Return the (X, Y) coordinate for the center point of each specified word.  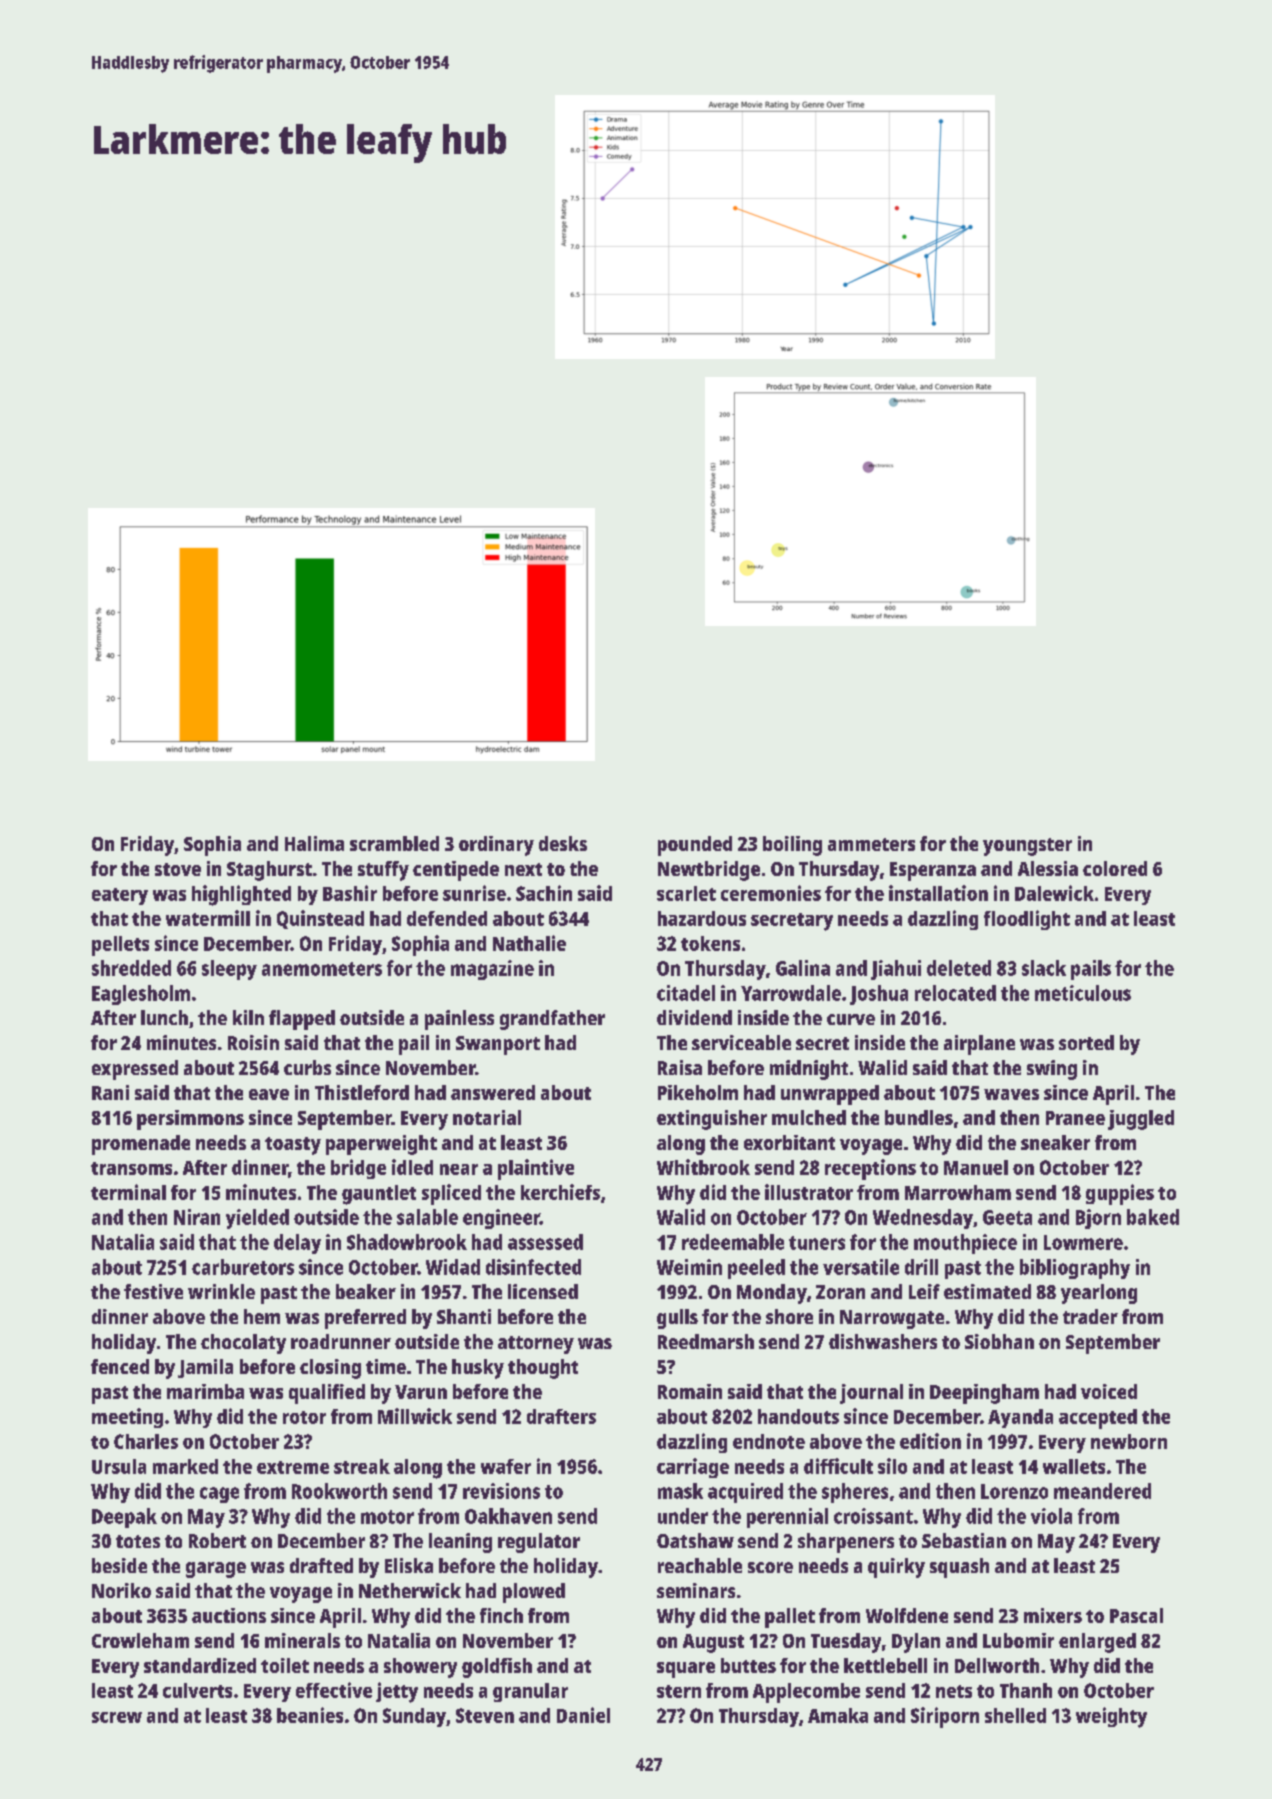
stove (178, 869)
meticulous (1083, 993)
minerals (302, 1640)
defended (447, 918)
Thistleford (362, 1092)
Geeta (1007, 1217)
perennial (787, 1518)
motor (387, 1517)
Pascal (1136, 1615)
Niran (197, 1217)
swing (1052, 1070)
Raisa (680, 1067)
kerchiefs (560, 1192)
